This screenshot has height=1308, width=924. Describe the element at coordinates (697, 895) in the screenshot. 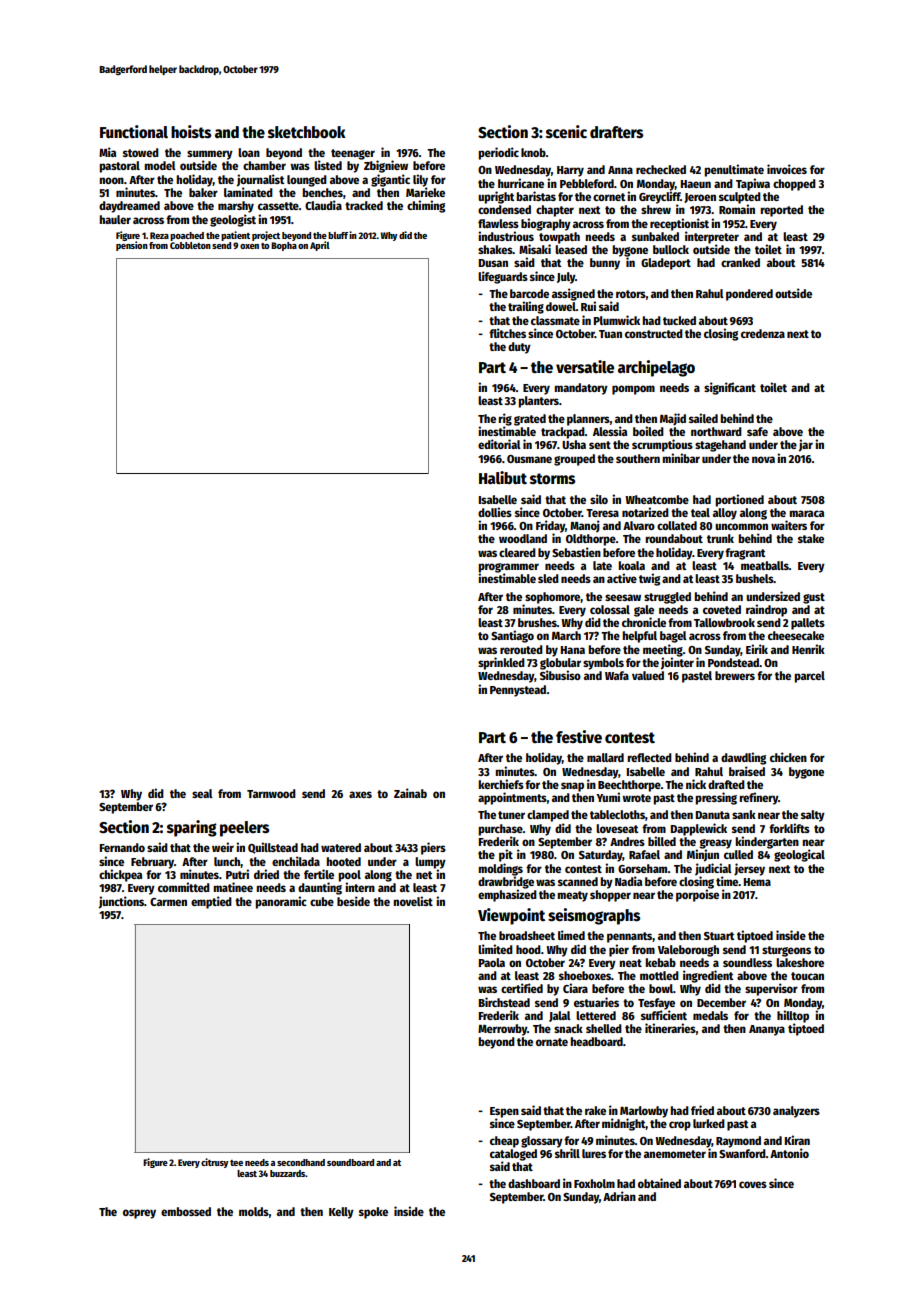

I see `porpoise` at that location.
